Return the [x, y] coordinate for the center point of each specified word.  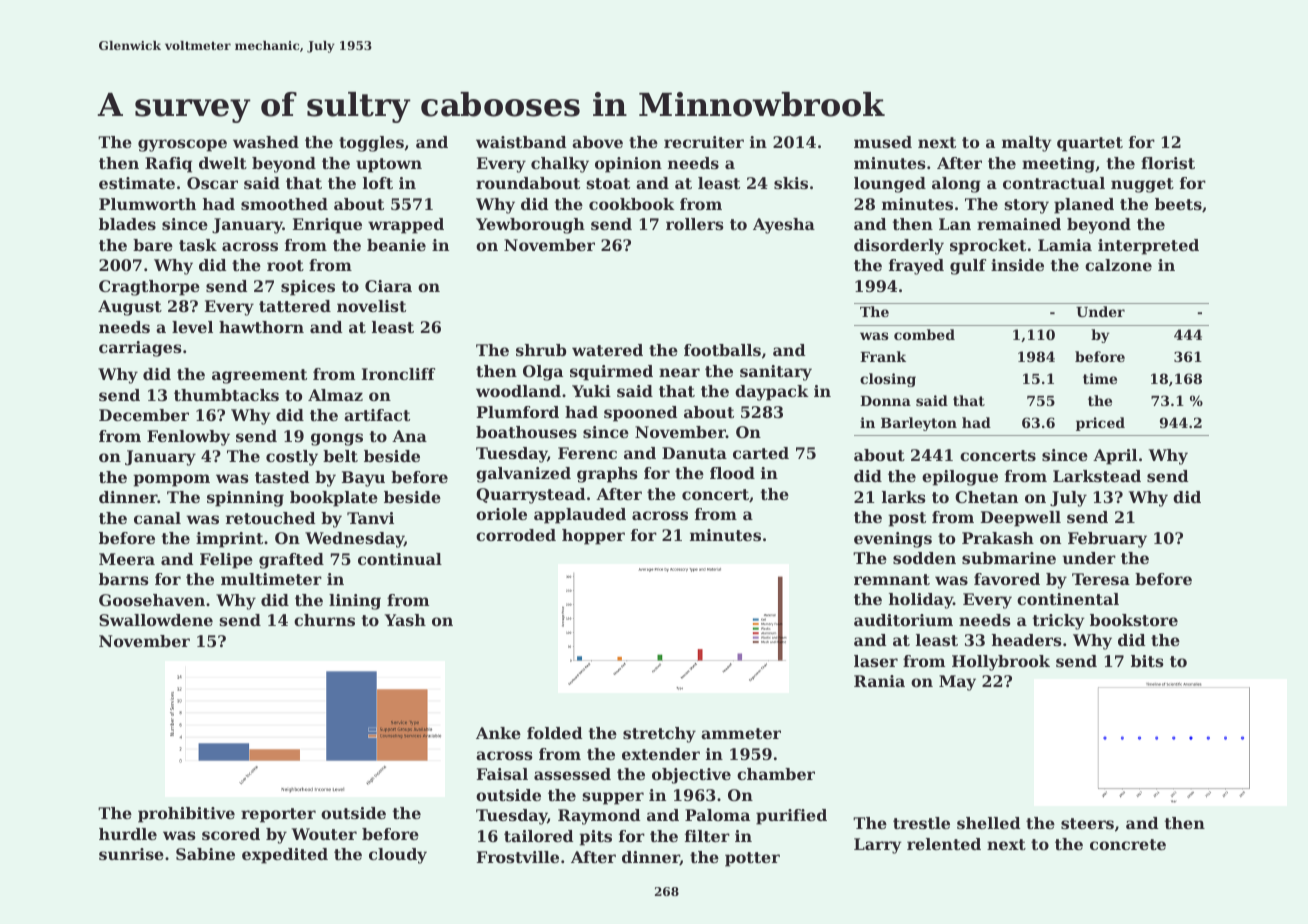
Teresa [1101, 579]
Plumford [518, 412]
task [198, 245]
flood [732, 473]
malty [1027, 144]
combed [924, 334]
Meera [127, 559]
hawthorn [261, 327]
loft [378, 183]
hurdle [128, 834]
